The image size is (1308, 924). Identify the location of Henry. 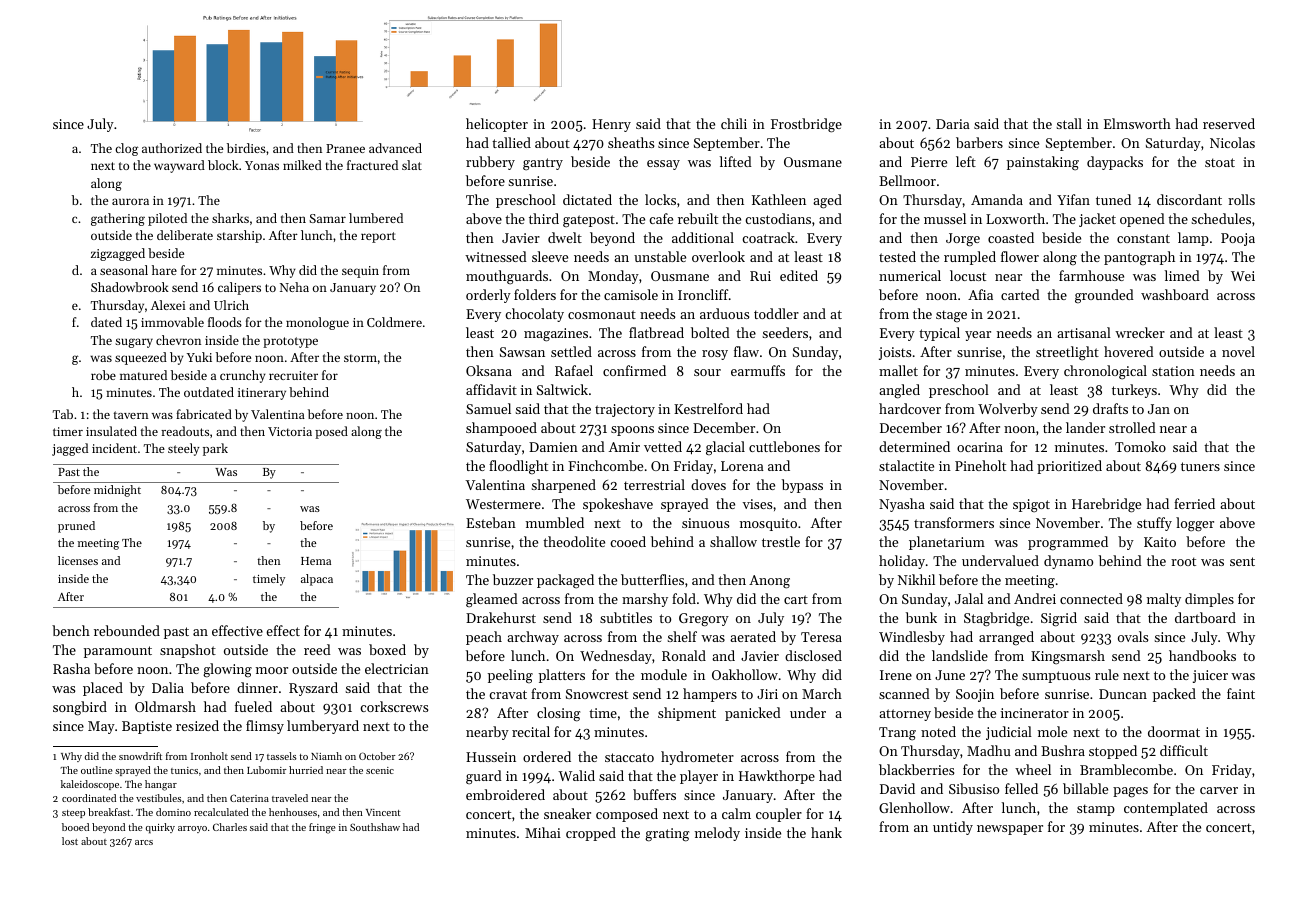
(611, 125).
